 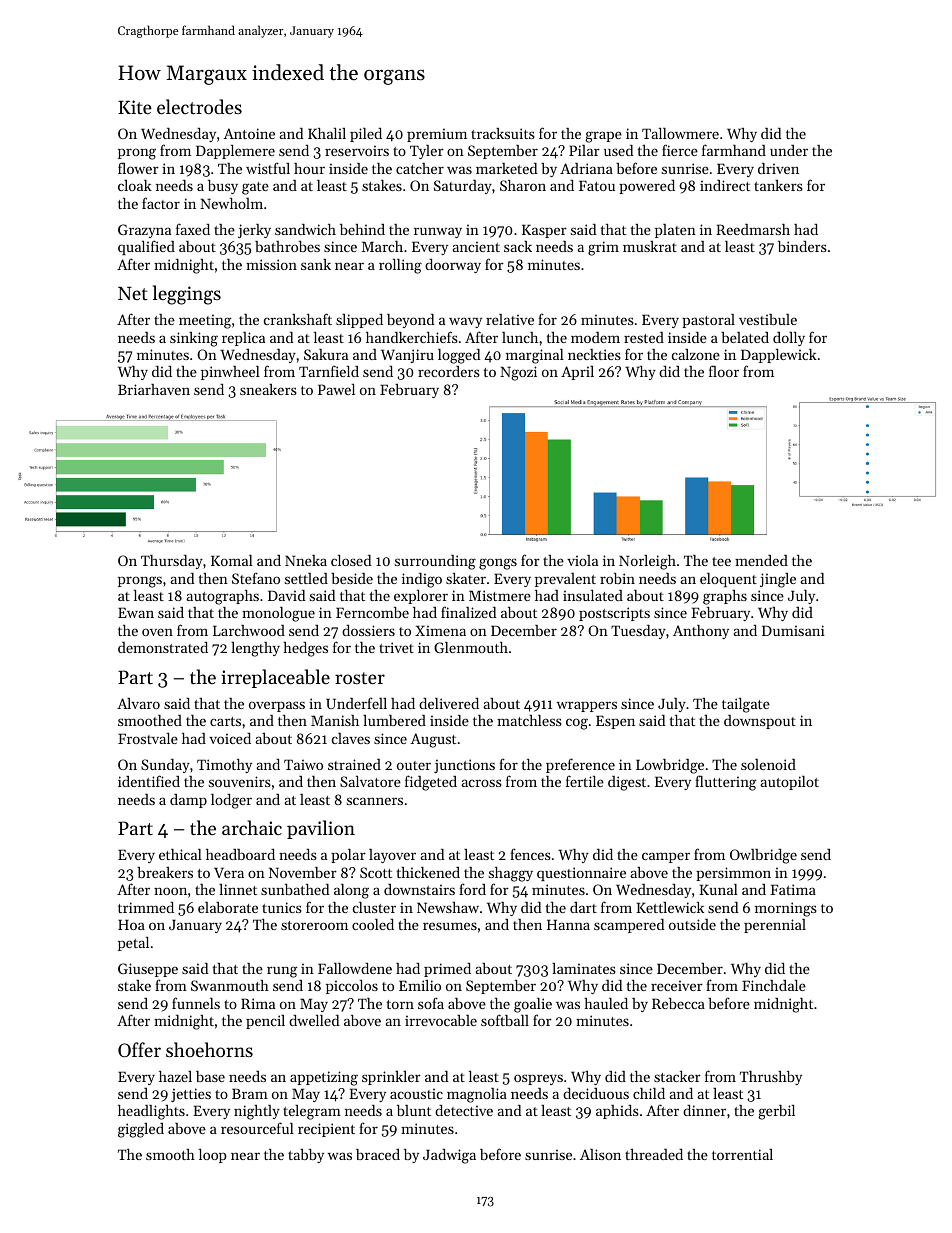 I want to click on electrodes, so click(x=199, y=106).
